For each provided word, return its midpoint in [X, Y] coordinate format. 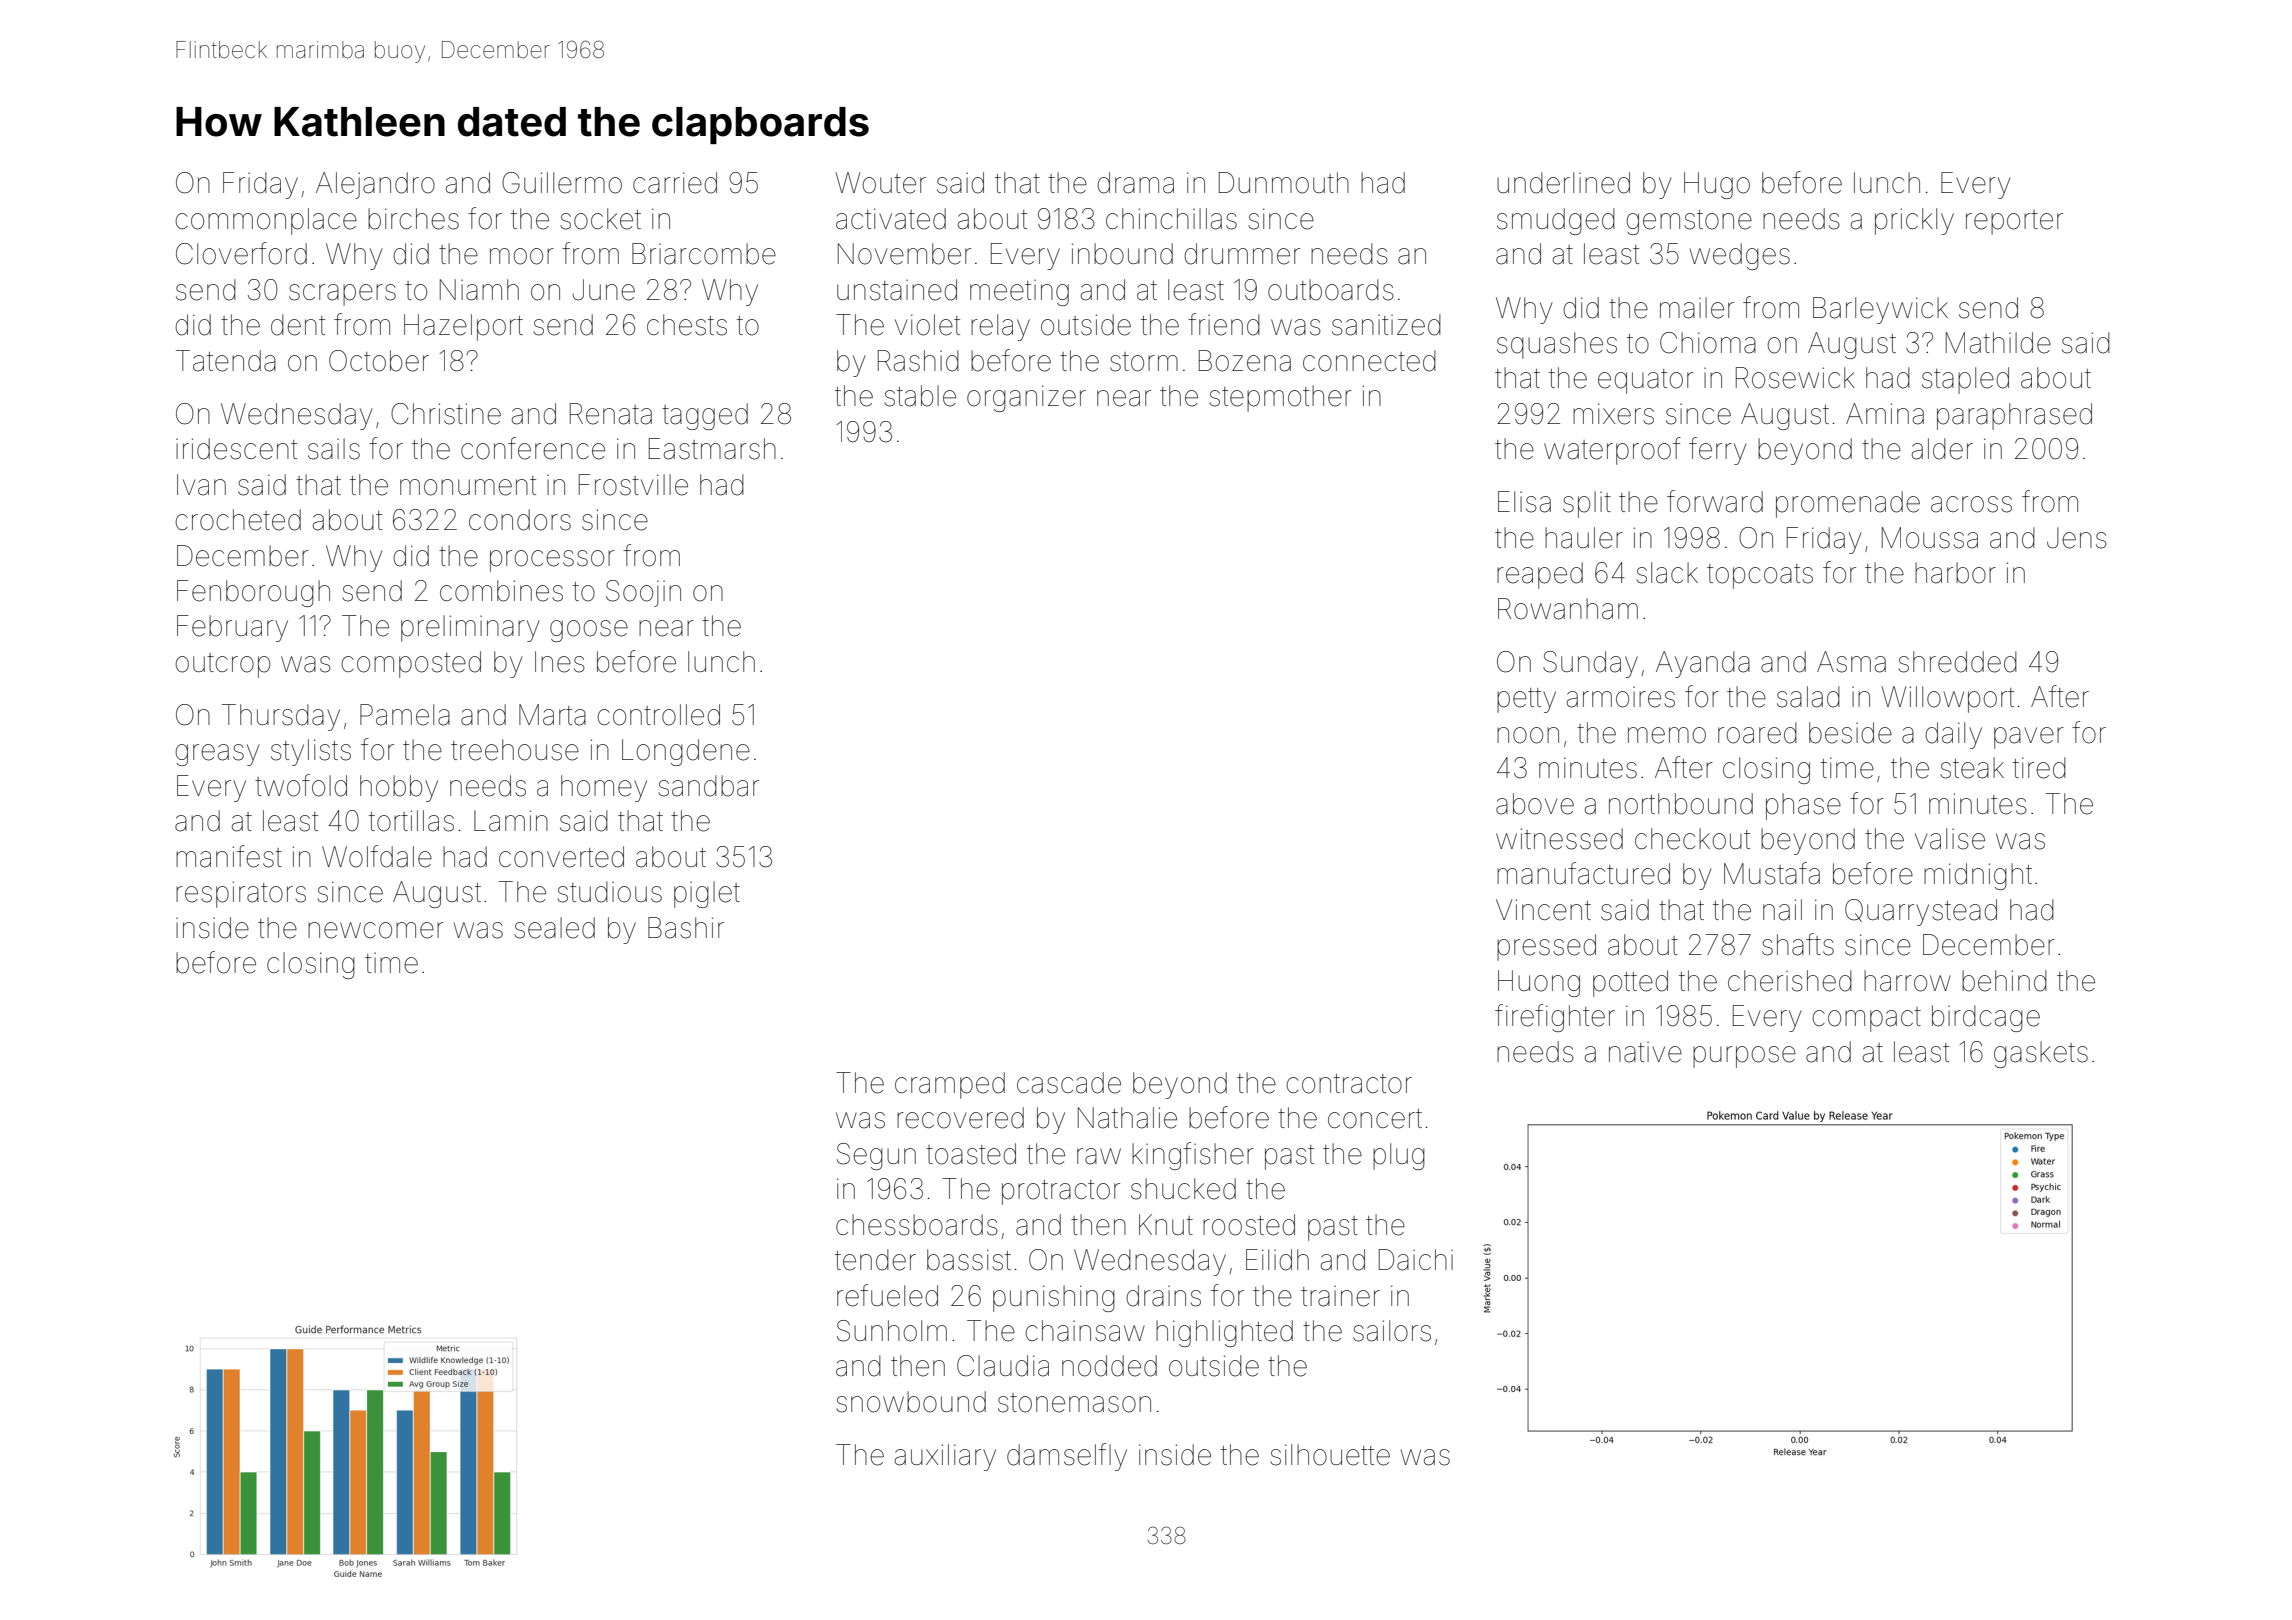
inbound [1122, 254]
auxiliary [945, 1457]
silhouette [1330, 1455]
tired [2039, 768]
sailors [1392, 1331]
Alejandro [375, 185]
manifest [229, 856]
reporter [2014, 222]
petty [1526, 700]
